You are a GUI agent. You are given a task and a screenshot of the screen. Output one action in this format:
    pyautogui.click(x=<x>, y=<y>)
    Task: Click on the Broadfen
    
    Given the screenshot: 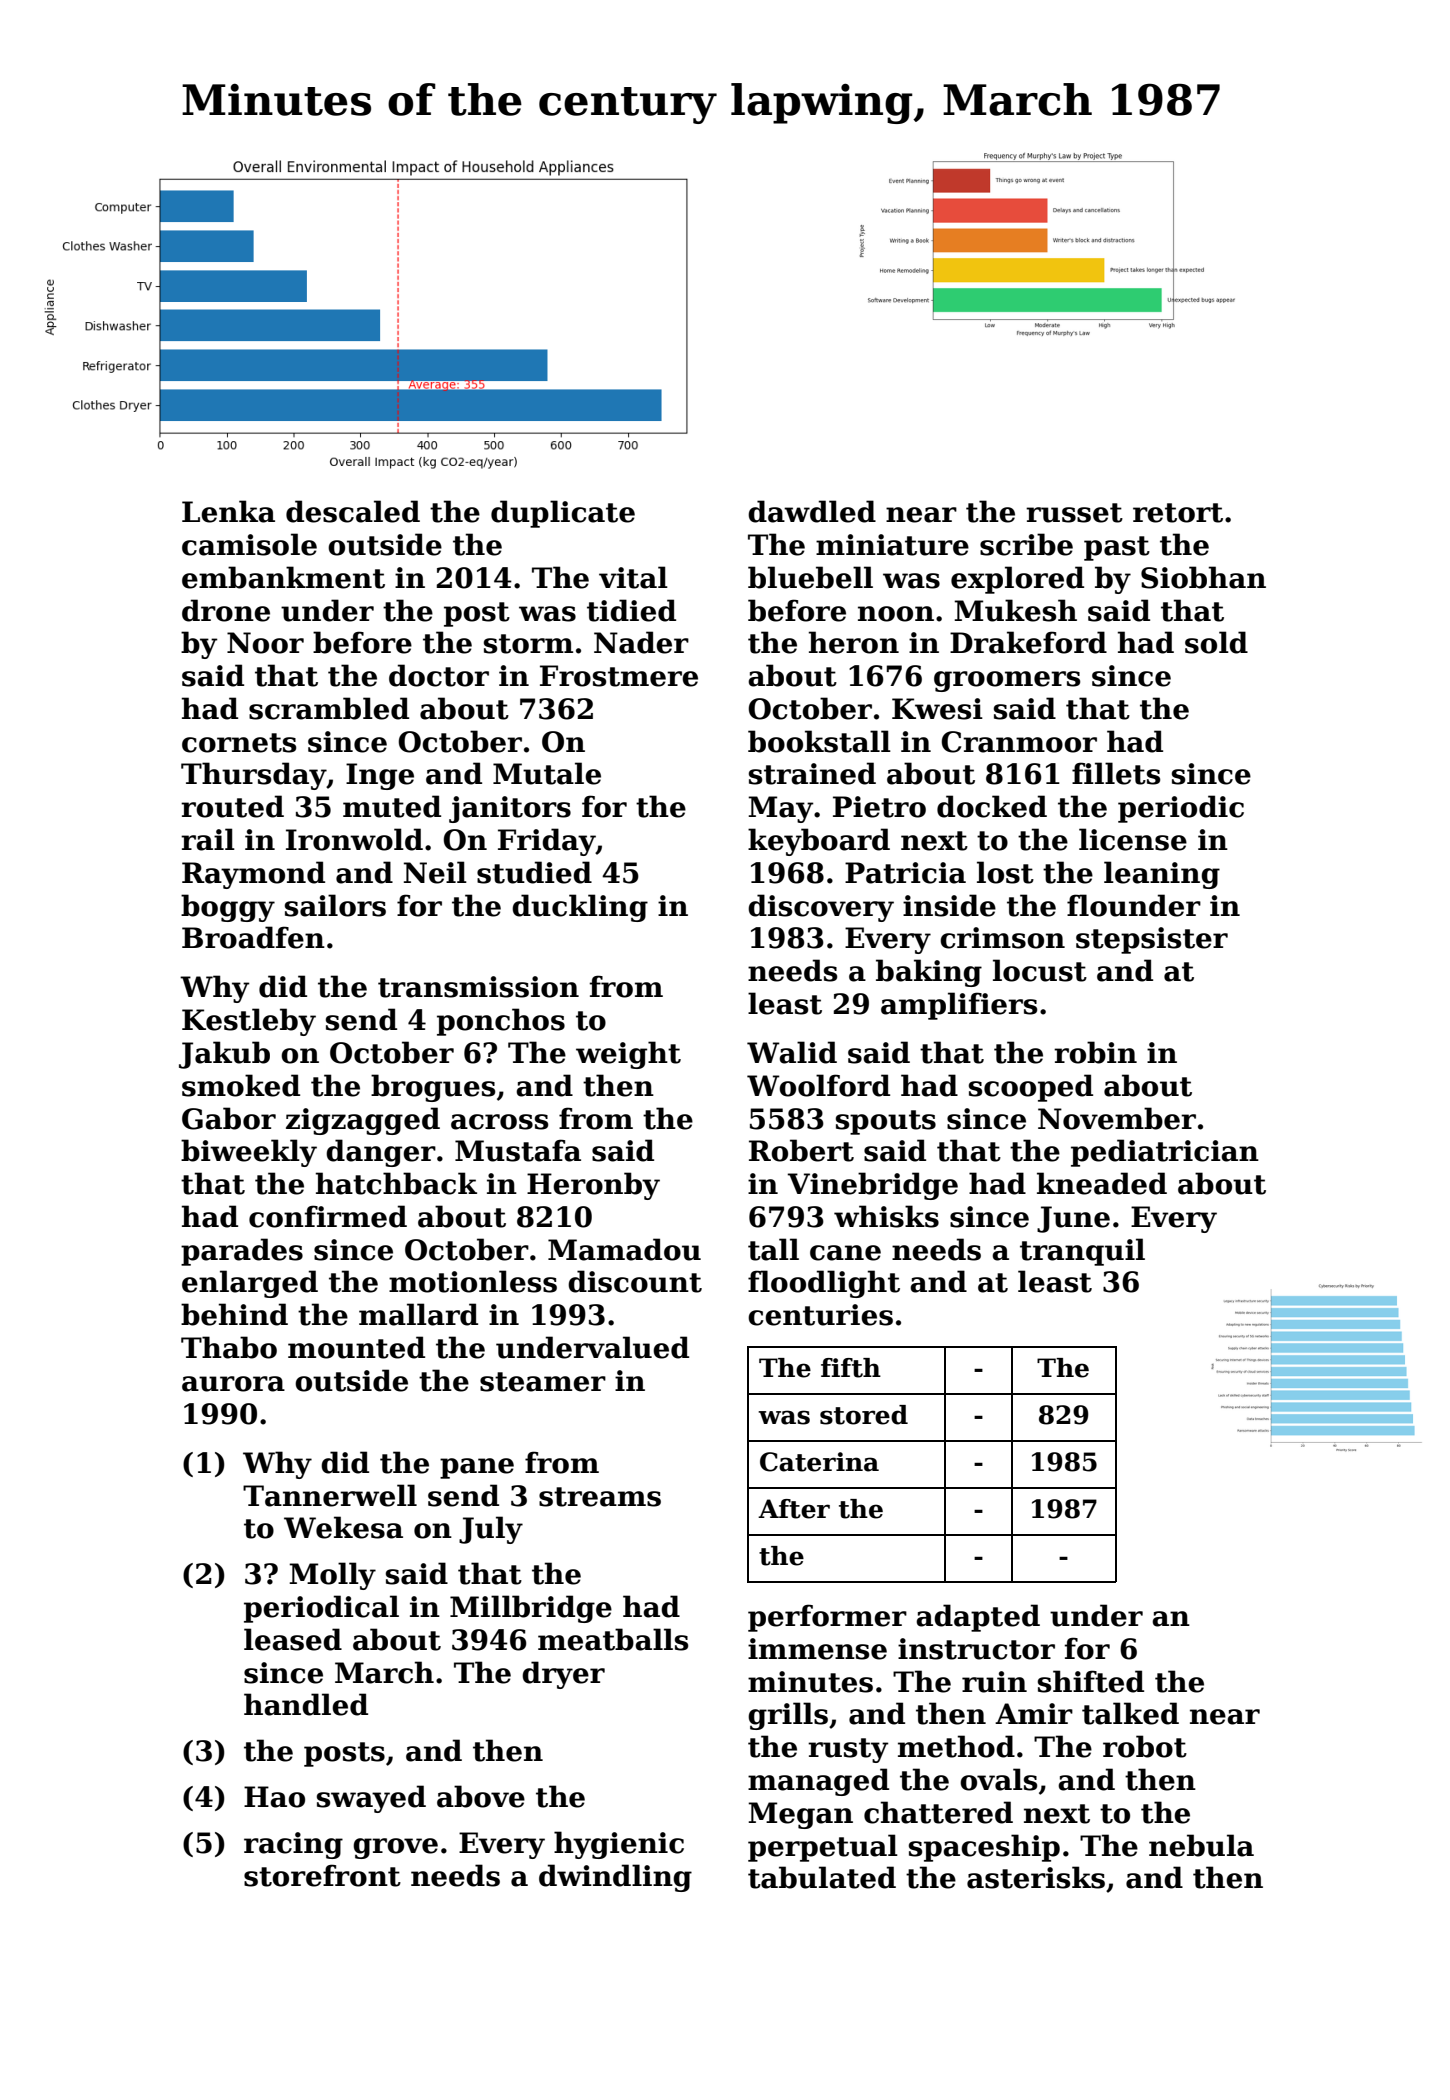 What is the action you would take?
    pyautogui.click(x=253, y=937)
